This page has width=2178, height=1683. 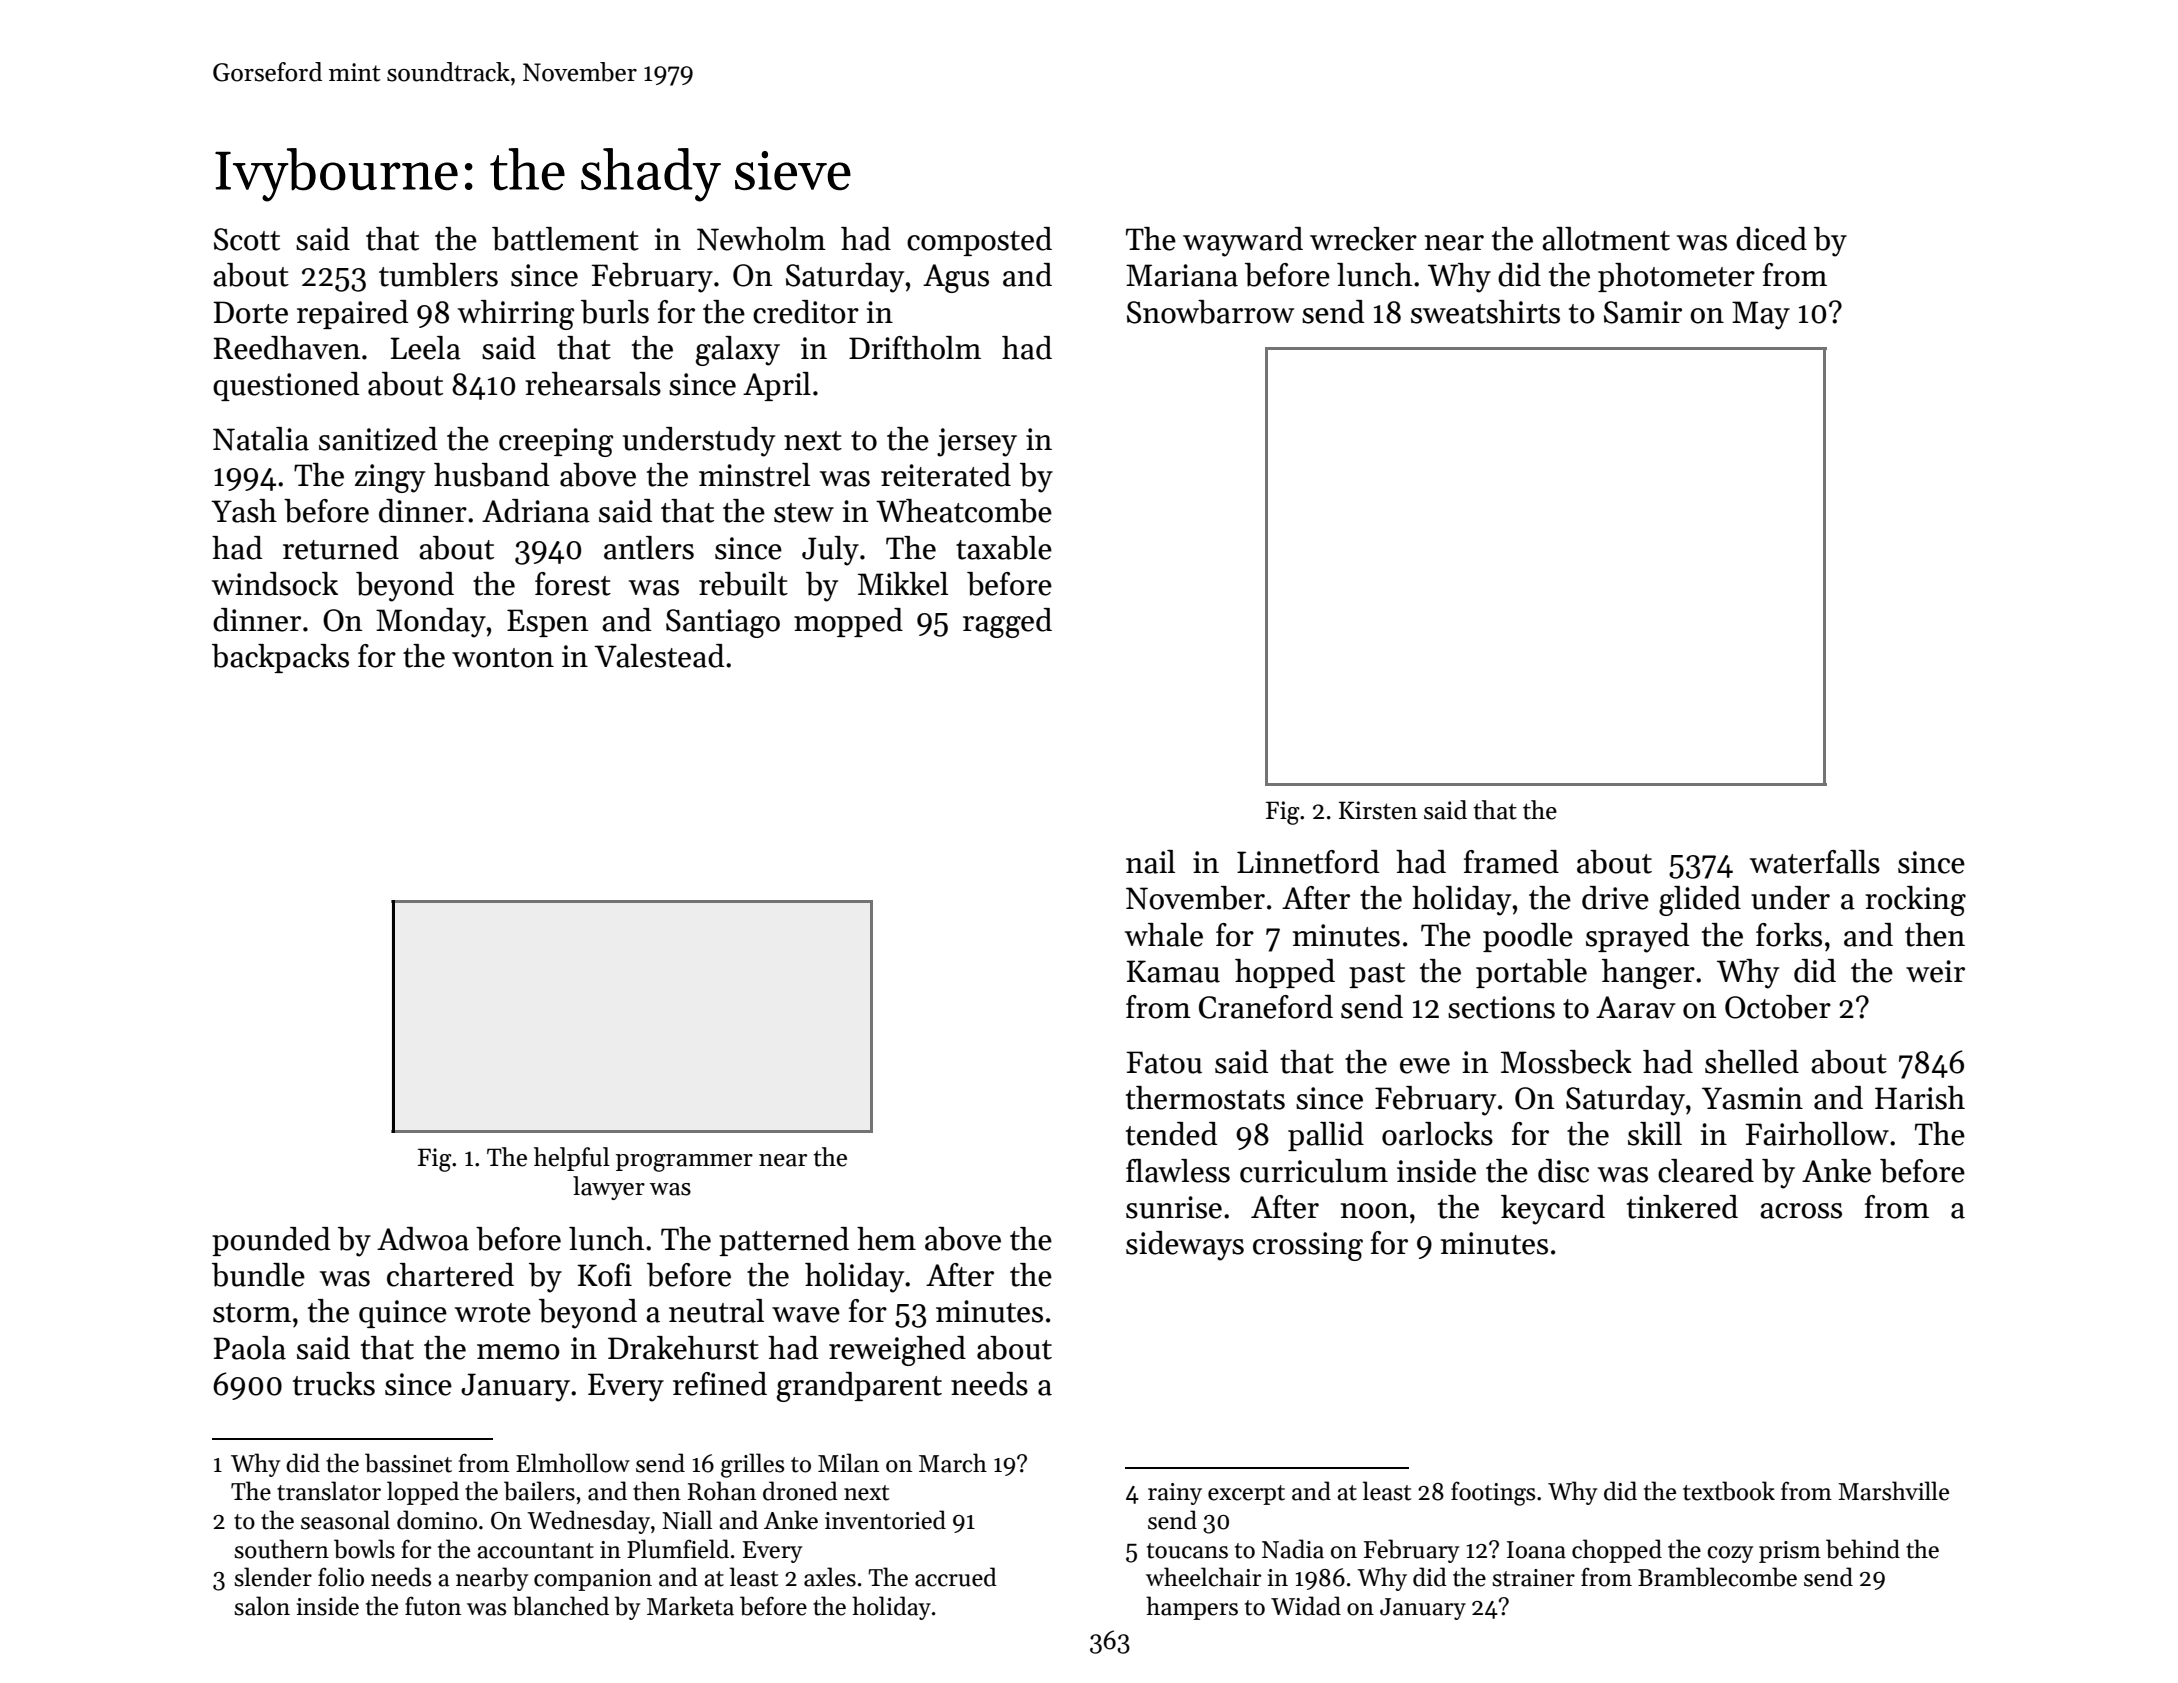 What do you see at coordinates (1771, 239) in the page?
I see `diced` at bounding box center [1771, 239].
